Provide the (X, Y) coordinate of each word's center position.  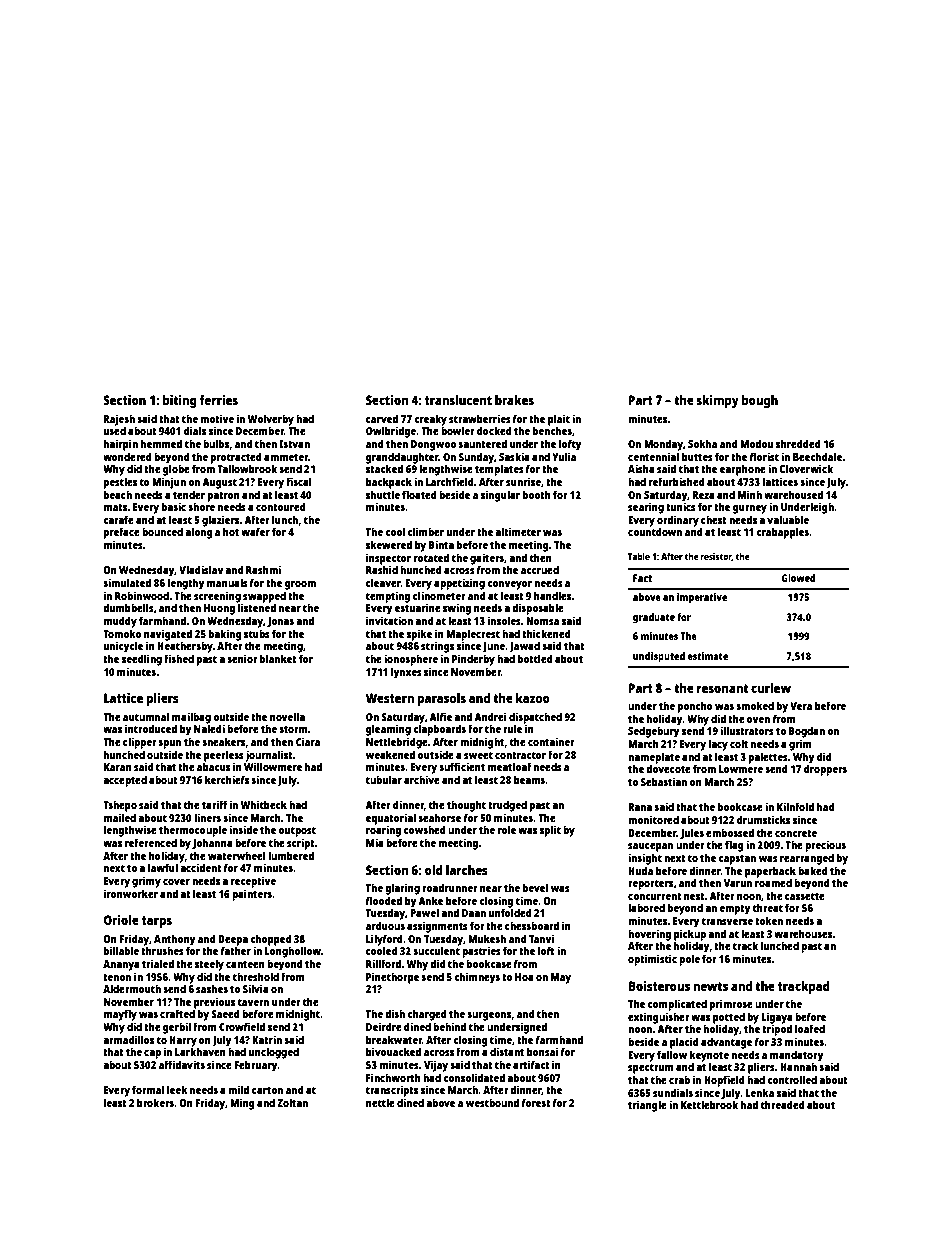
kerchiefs (227, 779)
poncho (695, 707)
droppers (825, 770)
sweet (478, 755)
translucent (458, 400)
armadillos (128, 1039)
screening (217, 597)
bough (760, 401)
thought (466, 806)
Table (639, 556)
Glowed (798, 578)
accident (201, 867)
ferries (219, 400)
